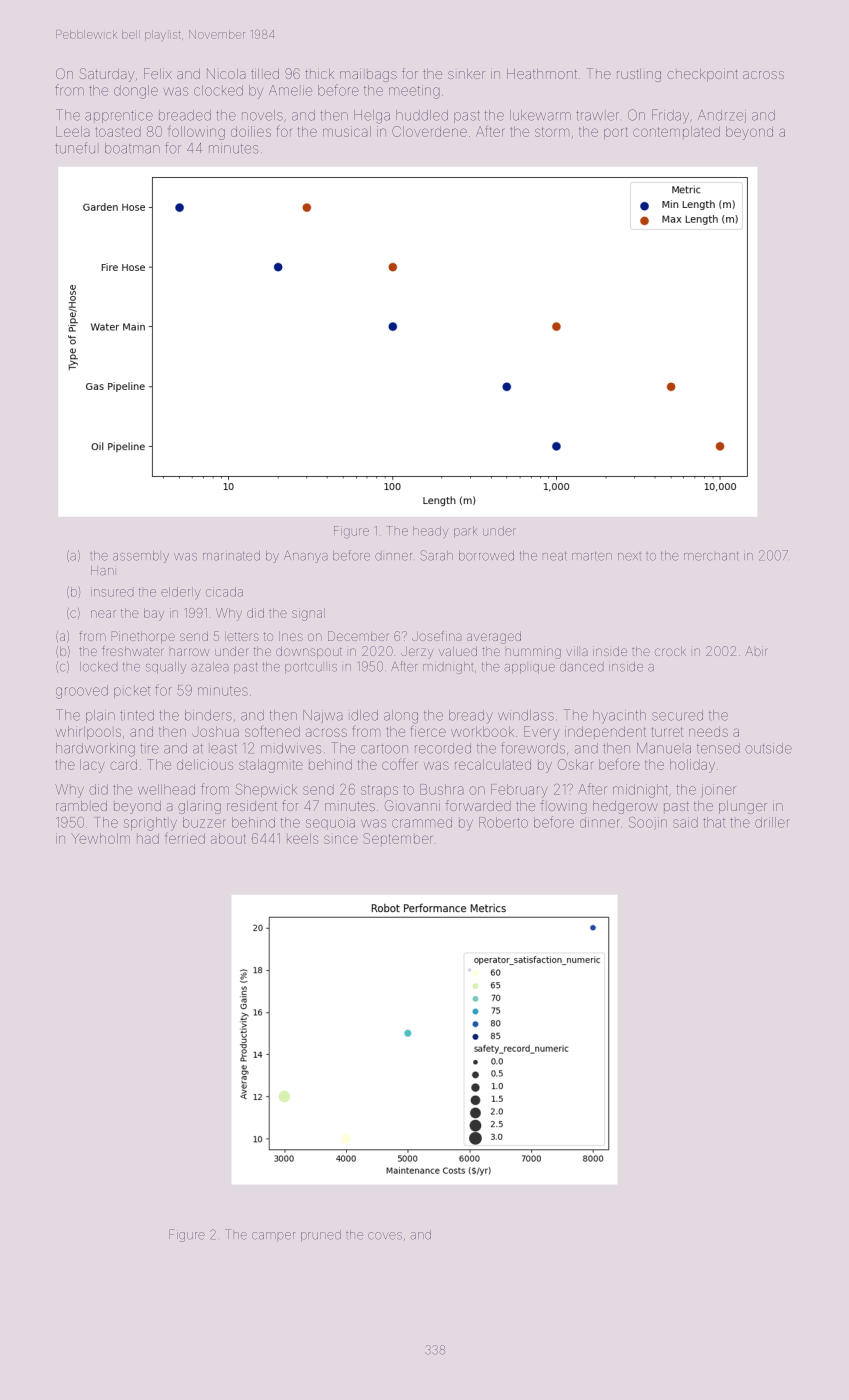  What do you see at coordinates (306, 556) in the screenshot?
I see `Ananya` at bounding box center [306, 556].
